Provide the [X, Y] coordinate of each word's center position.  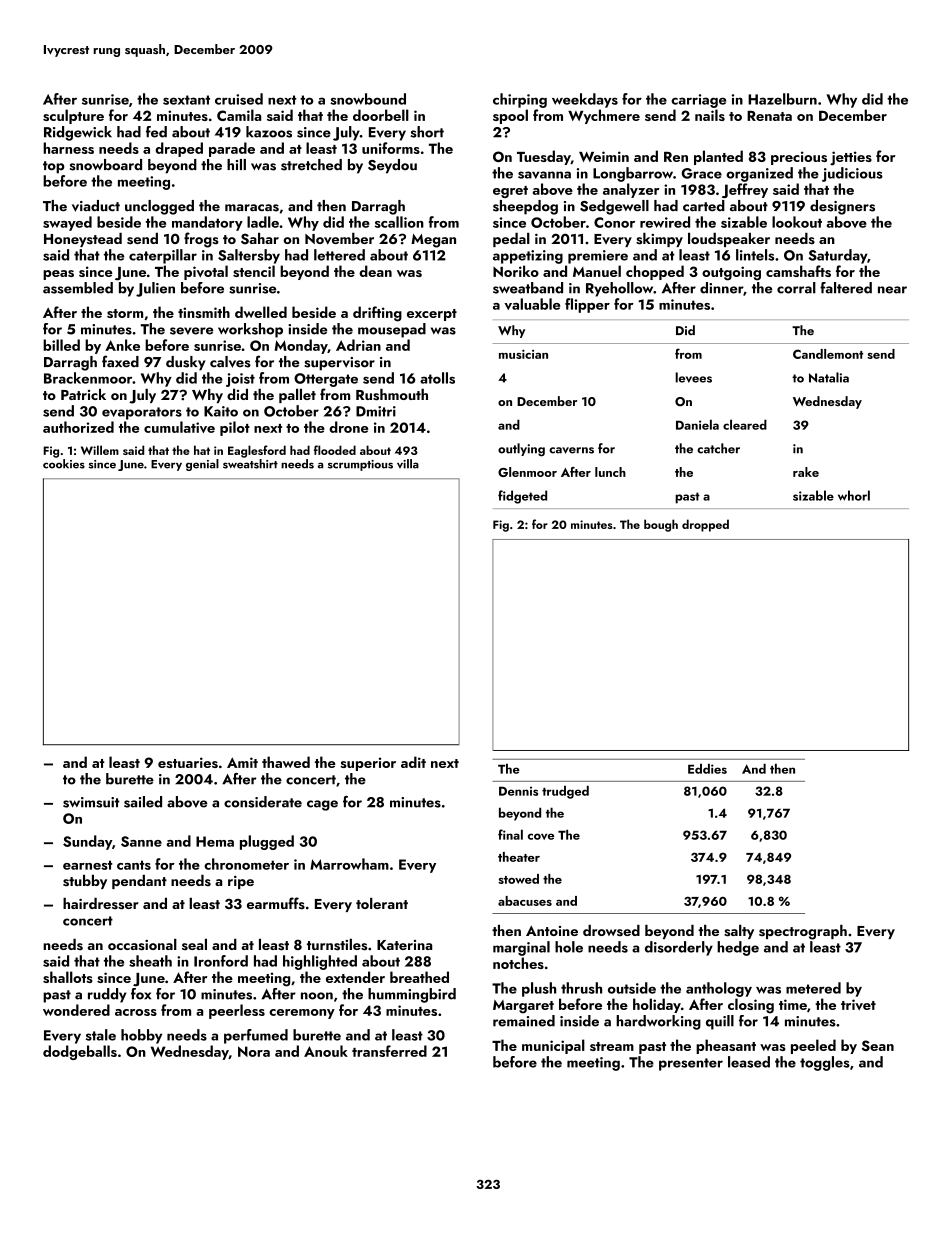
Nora [254, 1051]
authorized [78, 427]
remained [524, 1021]
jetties [851, 158]
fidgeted [522, 497]
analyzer [631, 190]
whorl [854, 495]
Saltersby [249, 256]
